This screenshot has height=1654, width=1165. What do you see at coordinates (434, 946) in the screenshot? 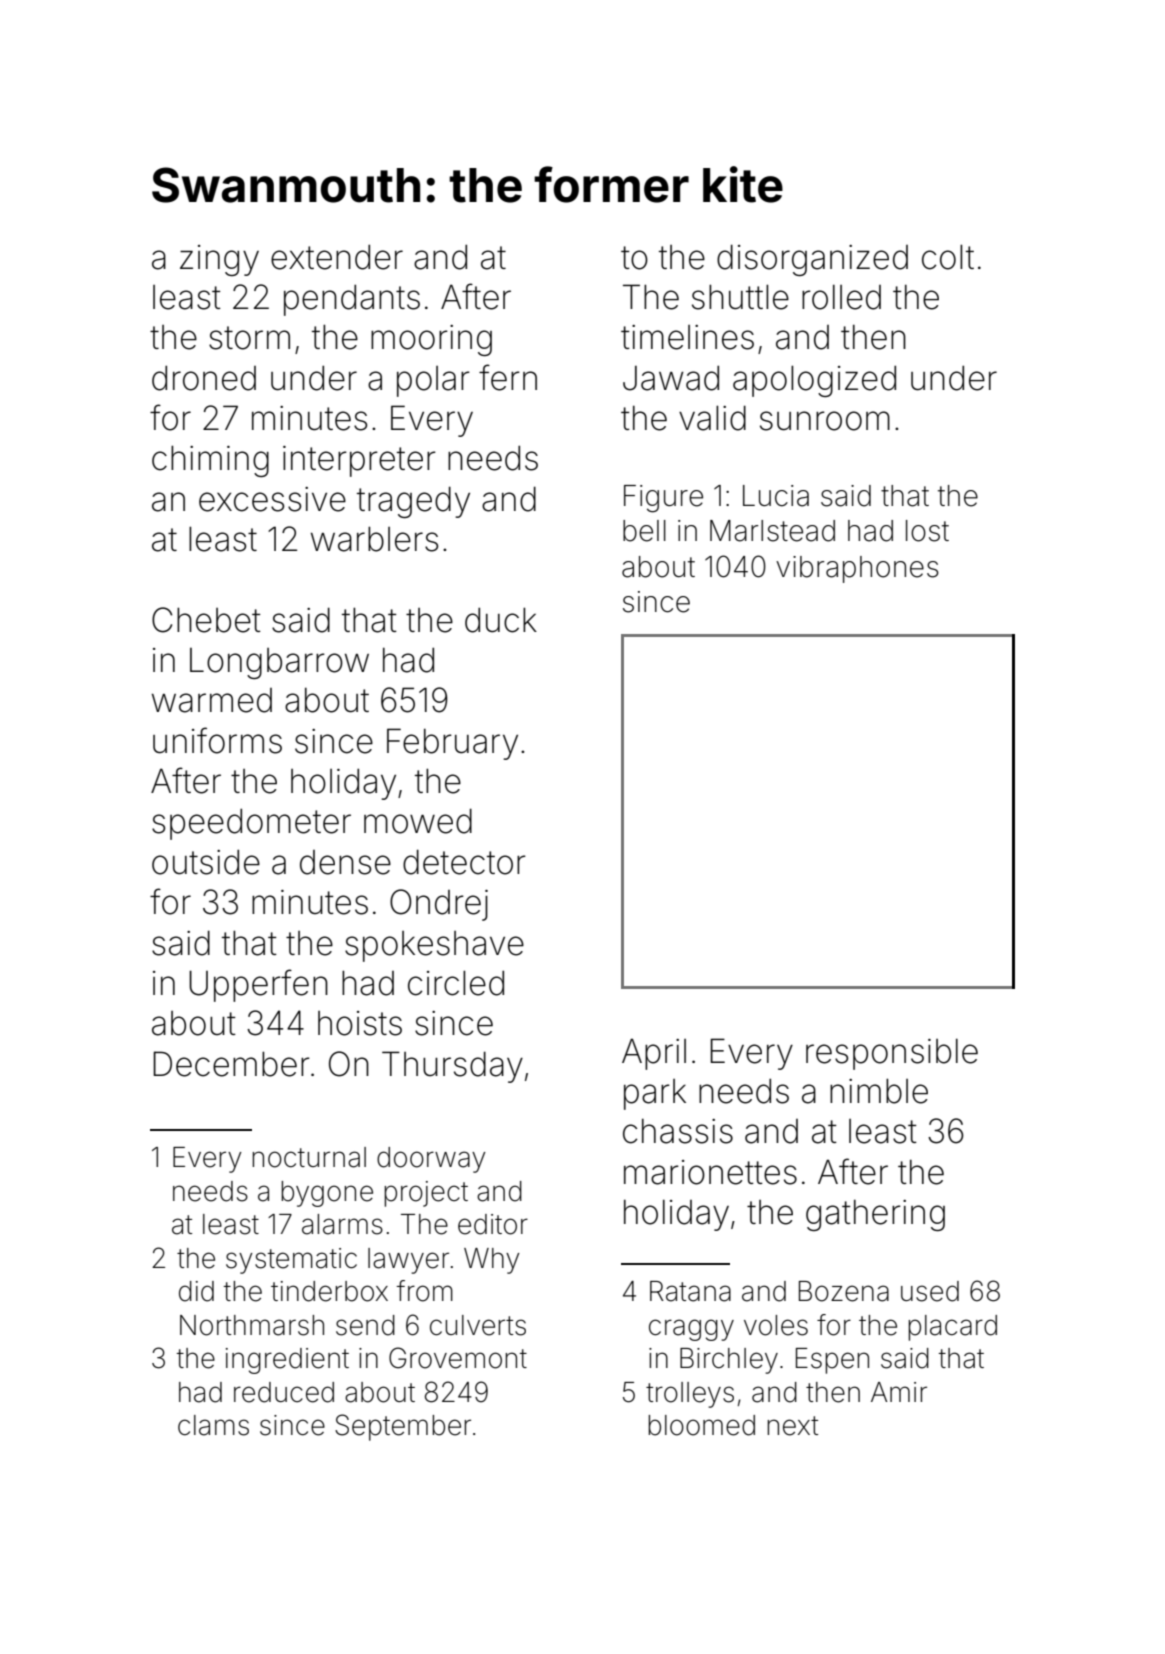
I see `spokeshave` at bounding box center [434, 946].
